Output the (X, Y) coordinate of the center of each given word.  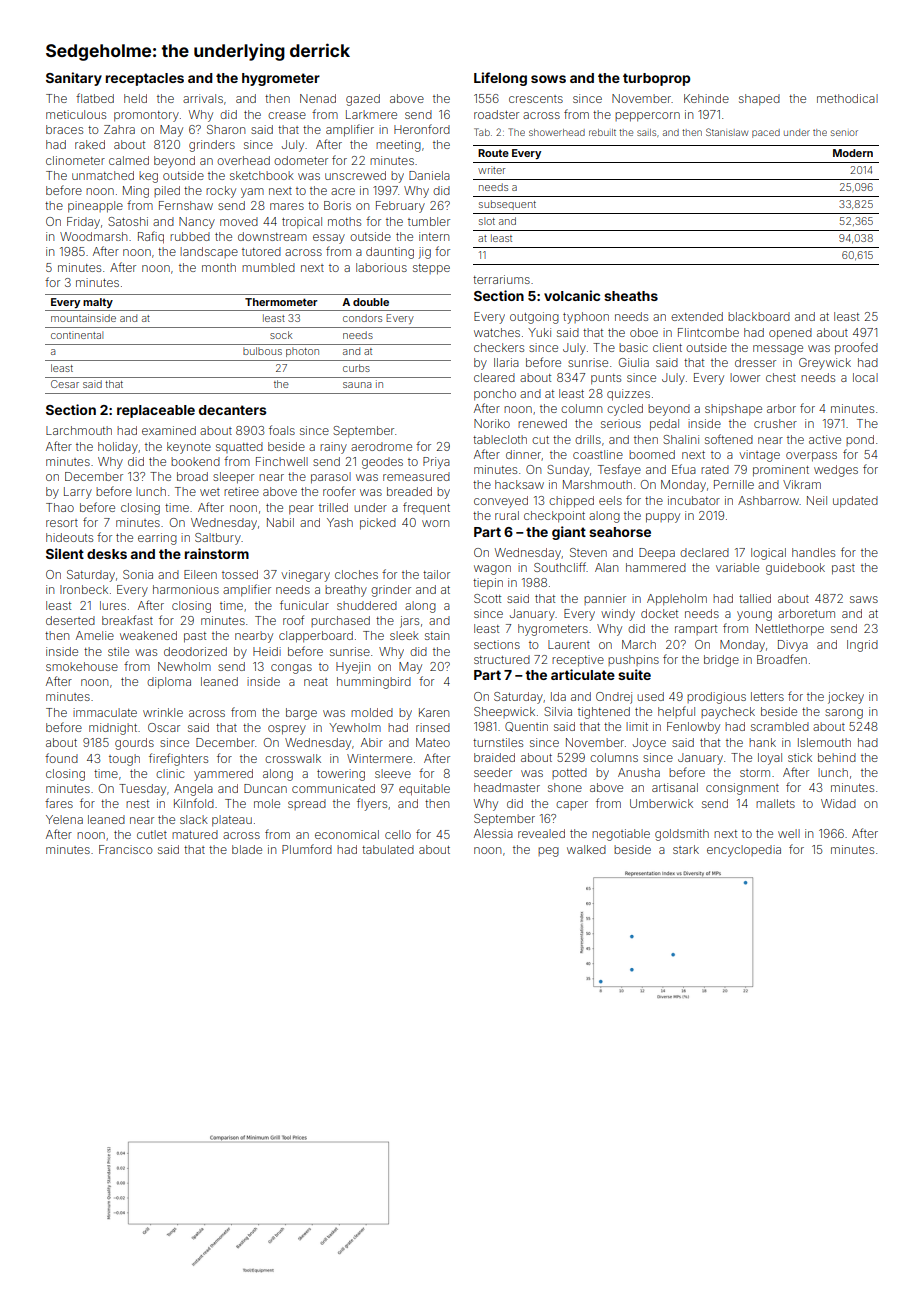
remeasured (416, 476)
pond (860, 440)
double (371, 302)
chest (781, 377)
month (219, 267)
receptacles (145, 79)
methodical (847, 98)
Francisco (126, 849)
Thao (60, 507)
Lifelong (500, 79)
